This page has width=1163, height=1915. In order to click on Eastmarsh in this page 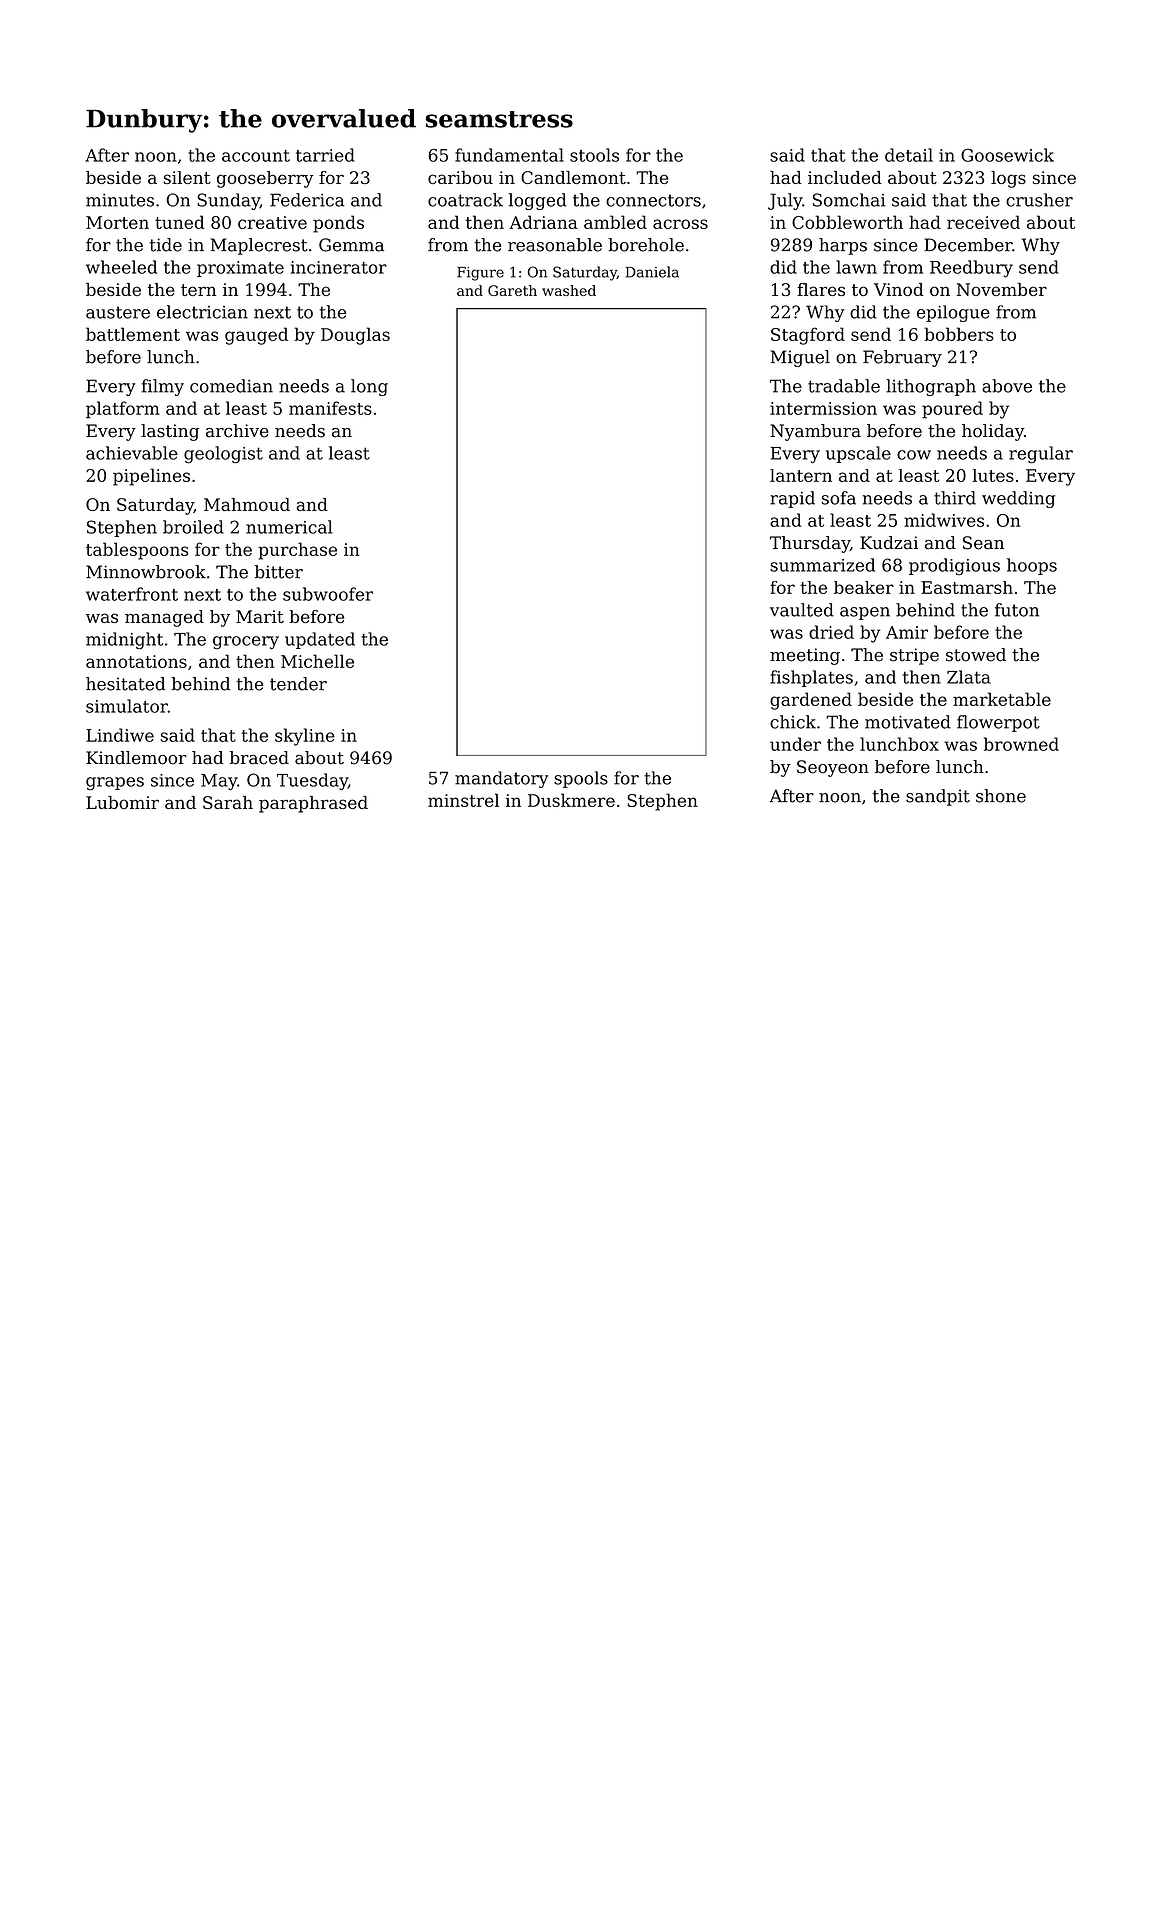, I will do `click(967, 587)`.
